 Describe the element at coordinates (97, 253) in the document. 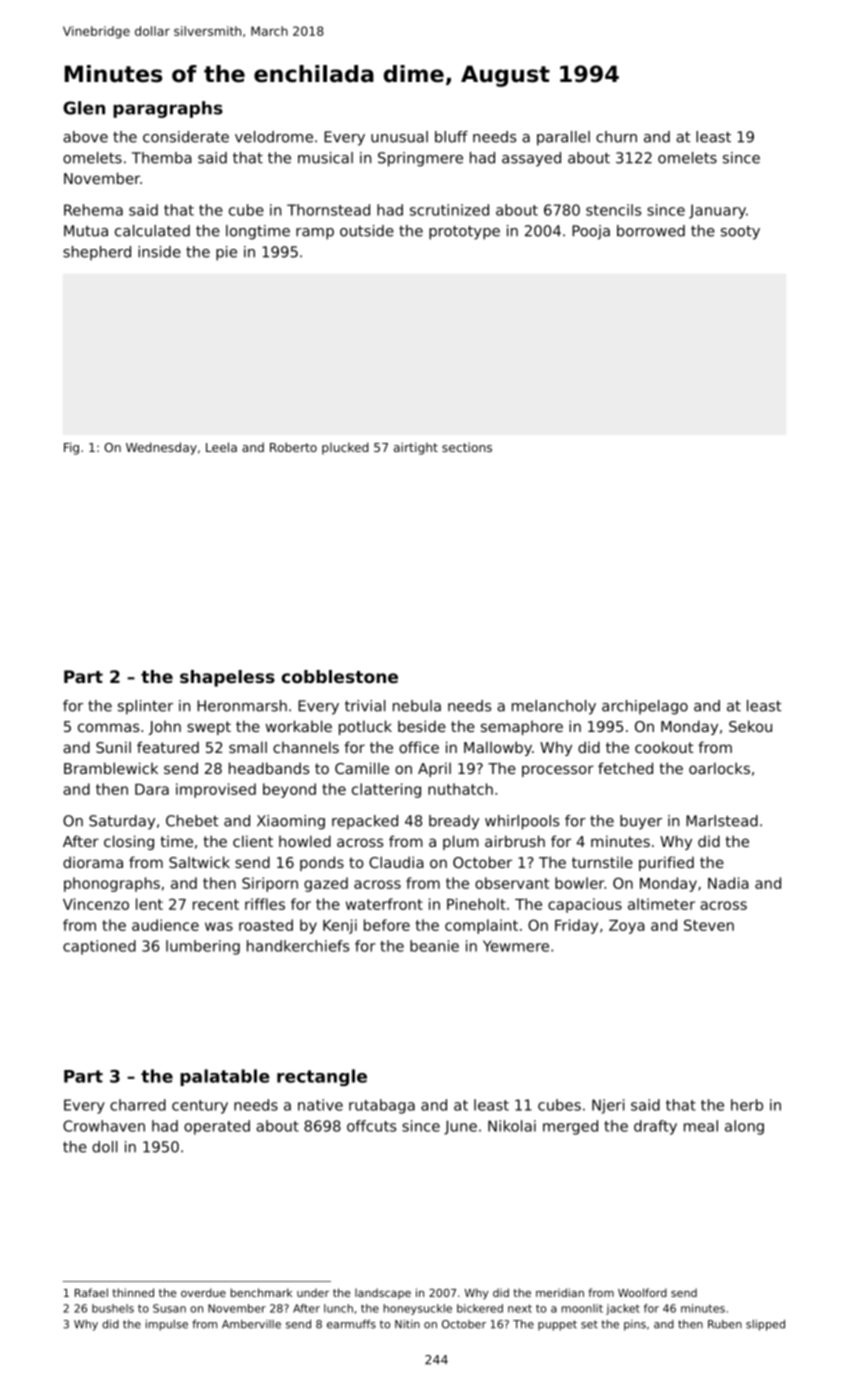

I see `shepherd` at that location.
